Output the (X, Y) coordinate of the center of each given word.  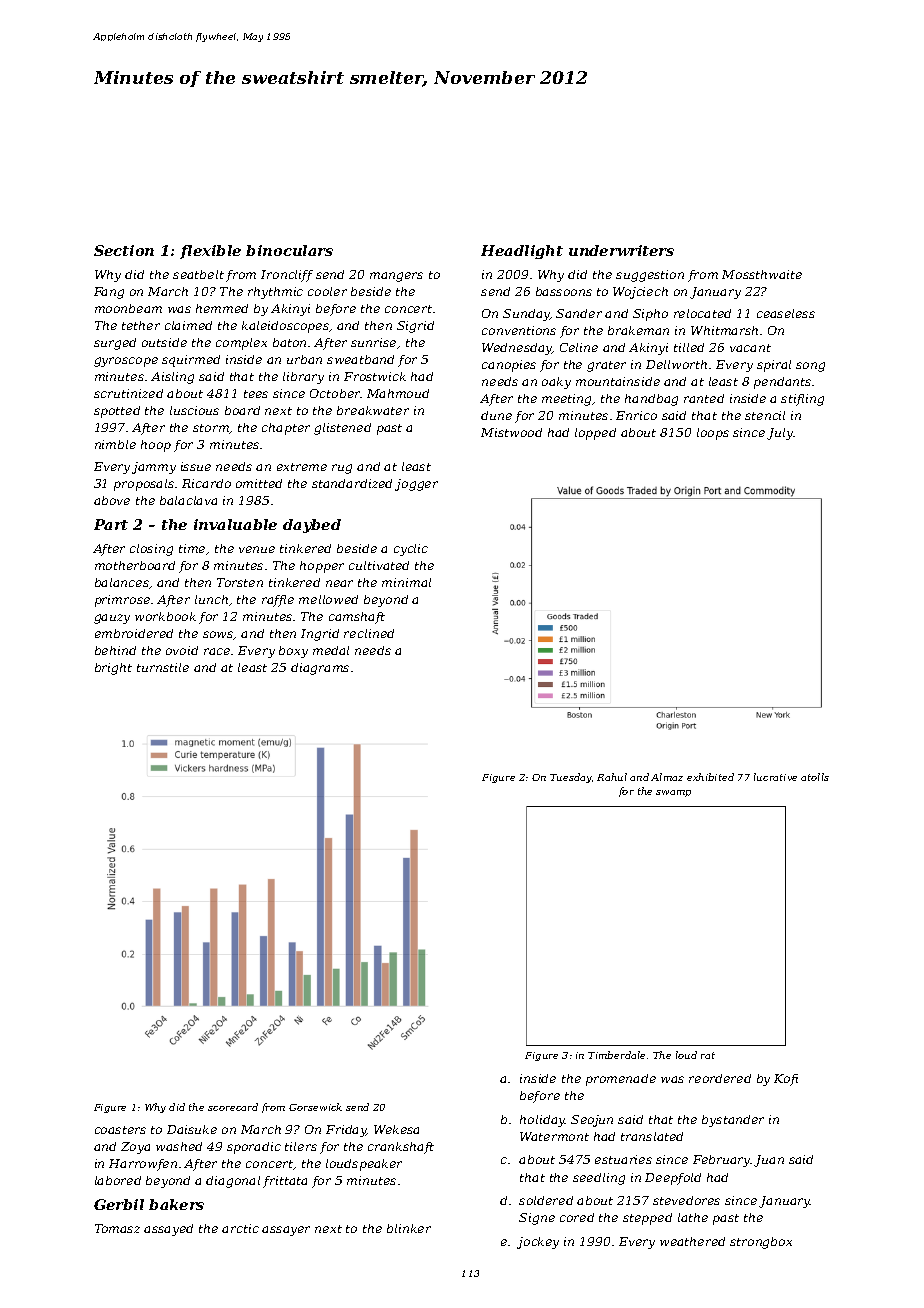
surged (115, 344)
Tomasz (117, 1228)
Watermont (554, 1136)
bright (113, 669)
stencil (765, 415)
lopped (595, 434)
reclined (369, 633)
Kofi (786, 1080)
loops (713, 434)
